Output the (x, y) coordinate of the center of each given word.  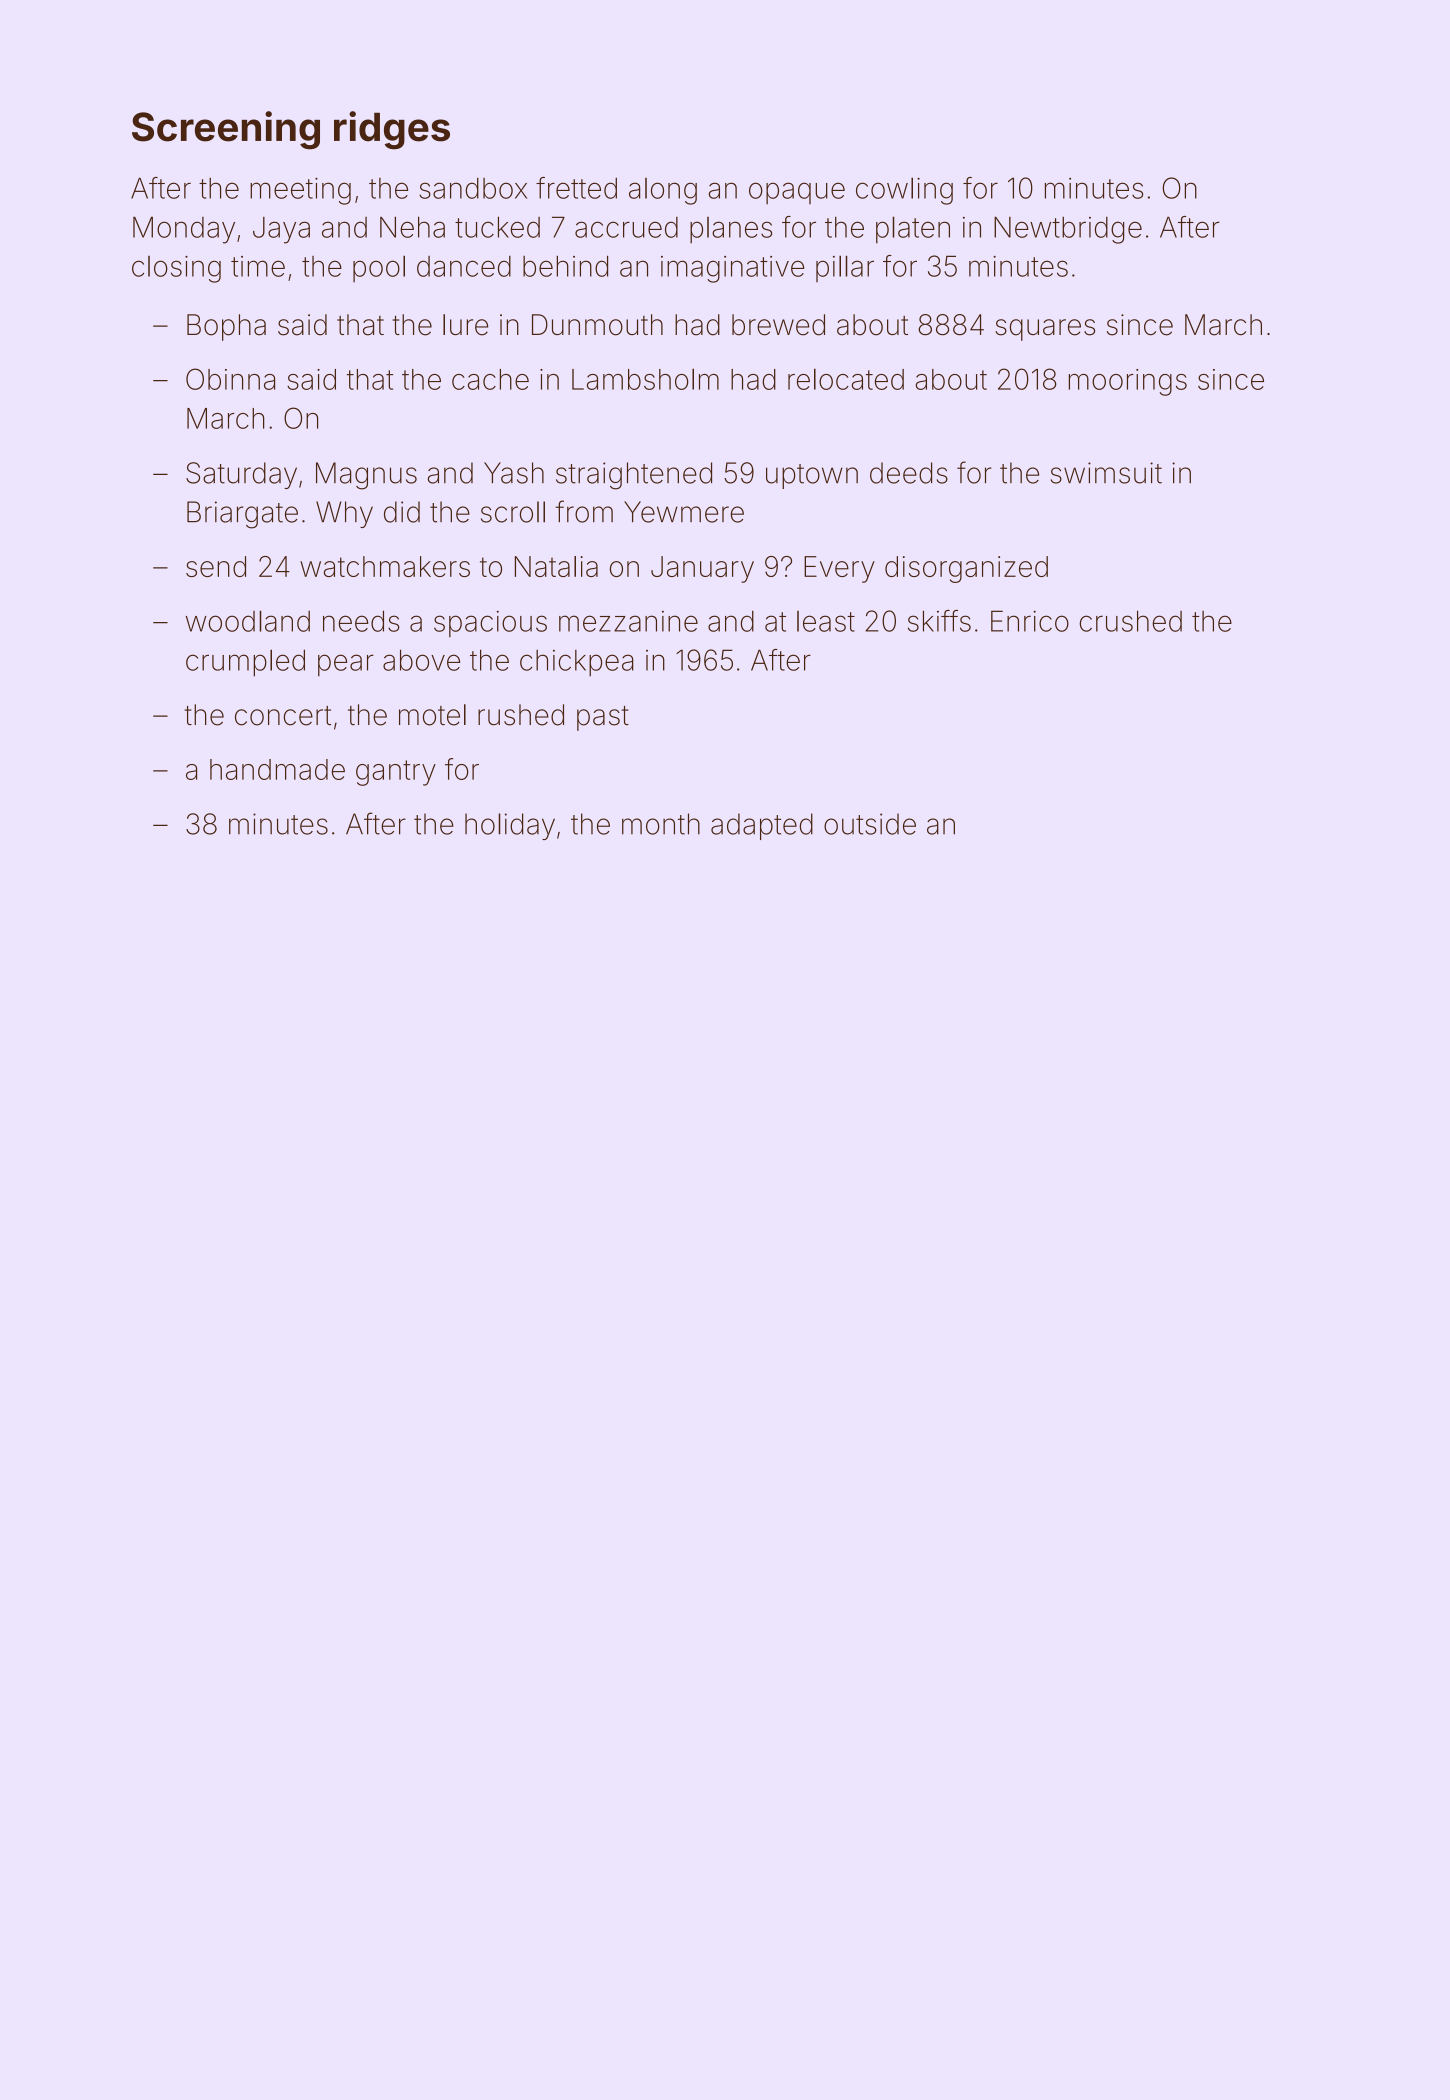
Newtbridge (1068, 230)
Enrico (1030, 621)
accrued (626, 227)
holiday (510, 826)
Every (839, 569)
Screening (226, 130)
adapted (762, 826)
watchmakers (385, 566)
